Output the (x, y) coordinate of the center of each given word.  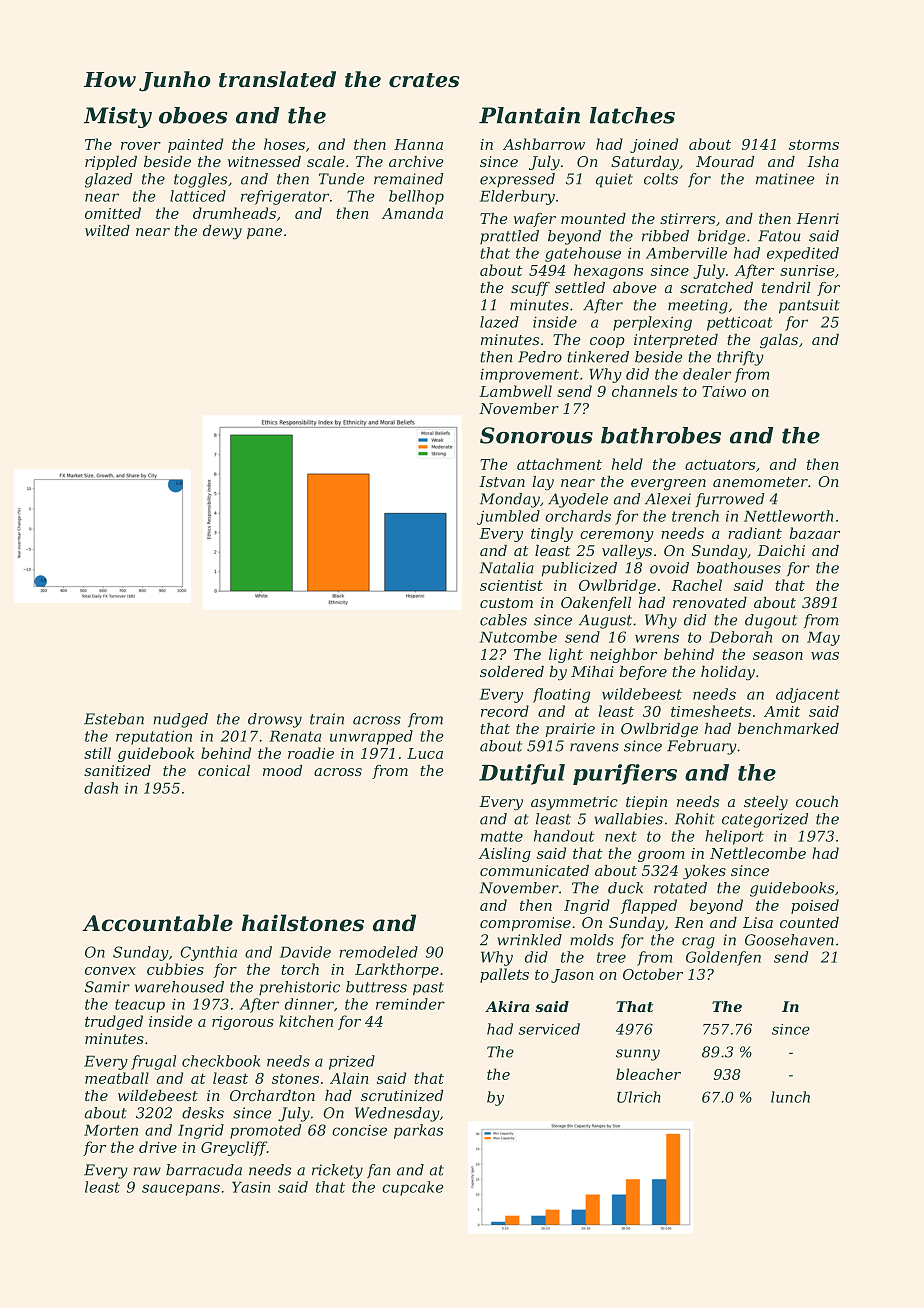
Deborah (740, 637)
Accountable (157, 923)
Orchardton (272, 1095)
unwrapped (371, 737)
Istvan (502, 481)
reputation (154, 737)
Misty (118, 117)
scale (326, 161)
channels (644, 391)
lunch (790, 1097)
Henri (817, 218)
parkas (418, 1131)
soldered (512, 671)
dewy (222, 232)
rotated (680, 888)
